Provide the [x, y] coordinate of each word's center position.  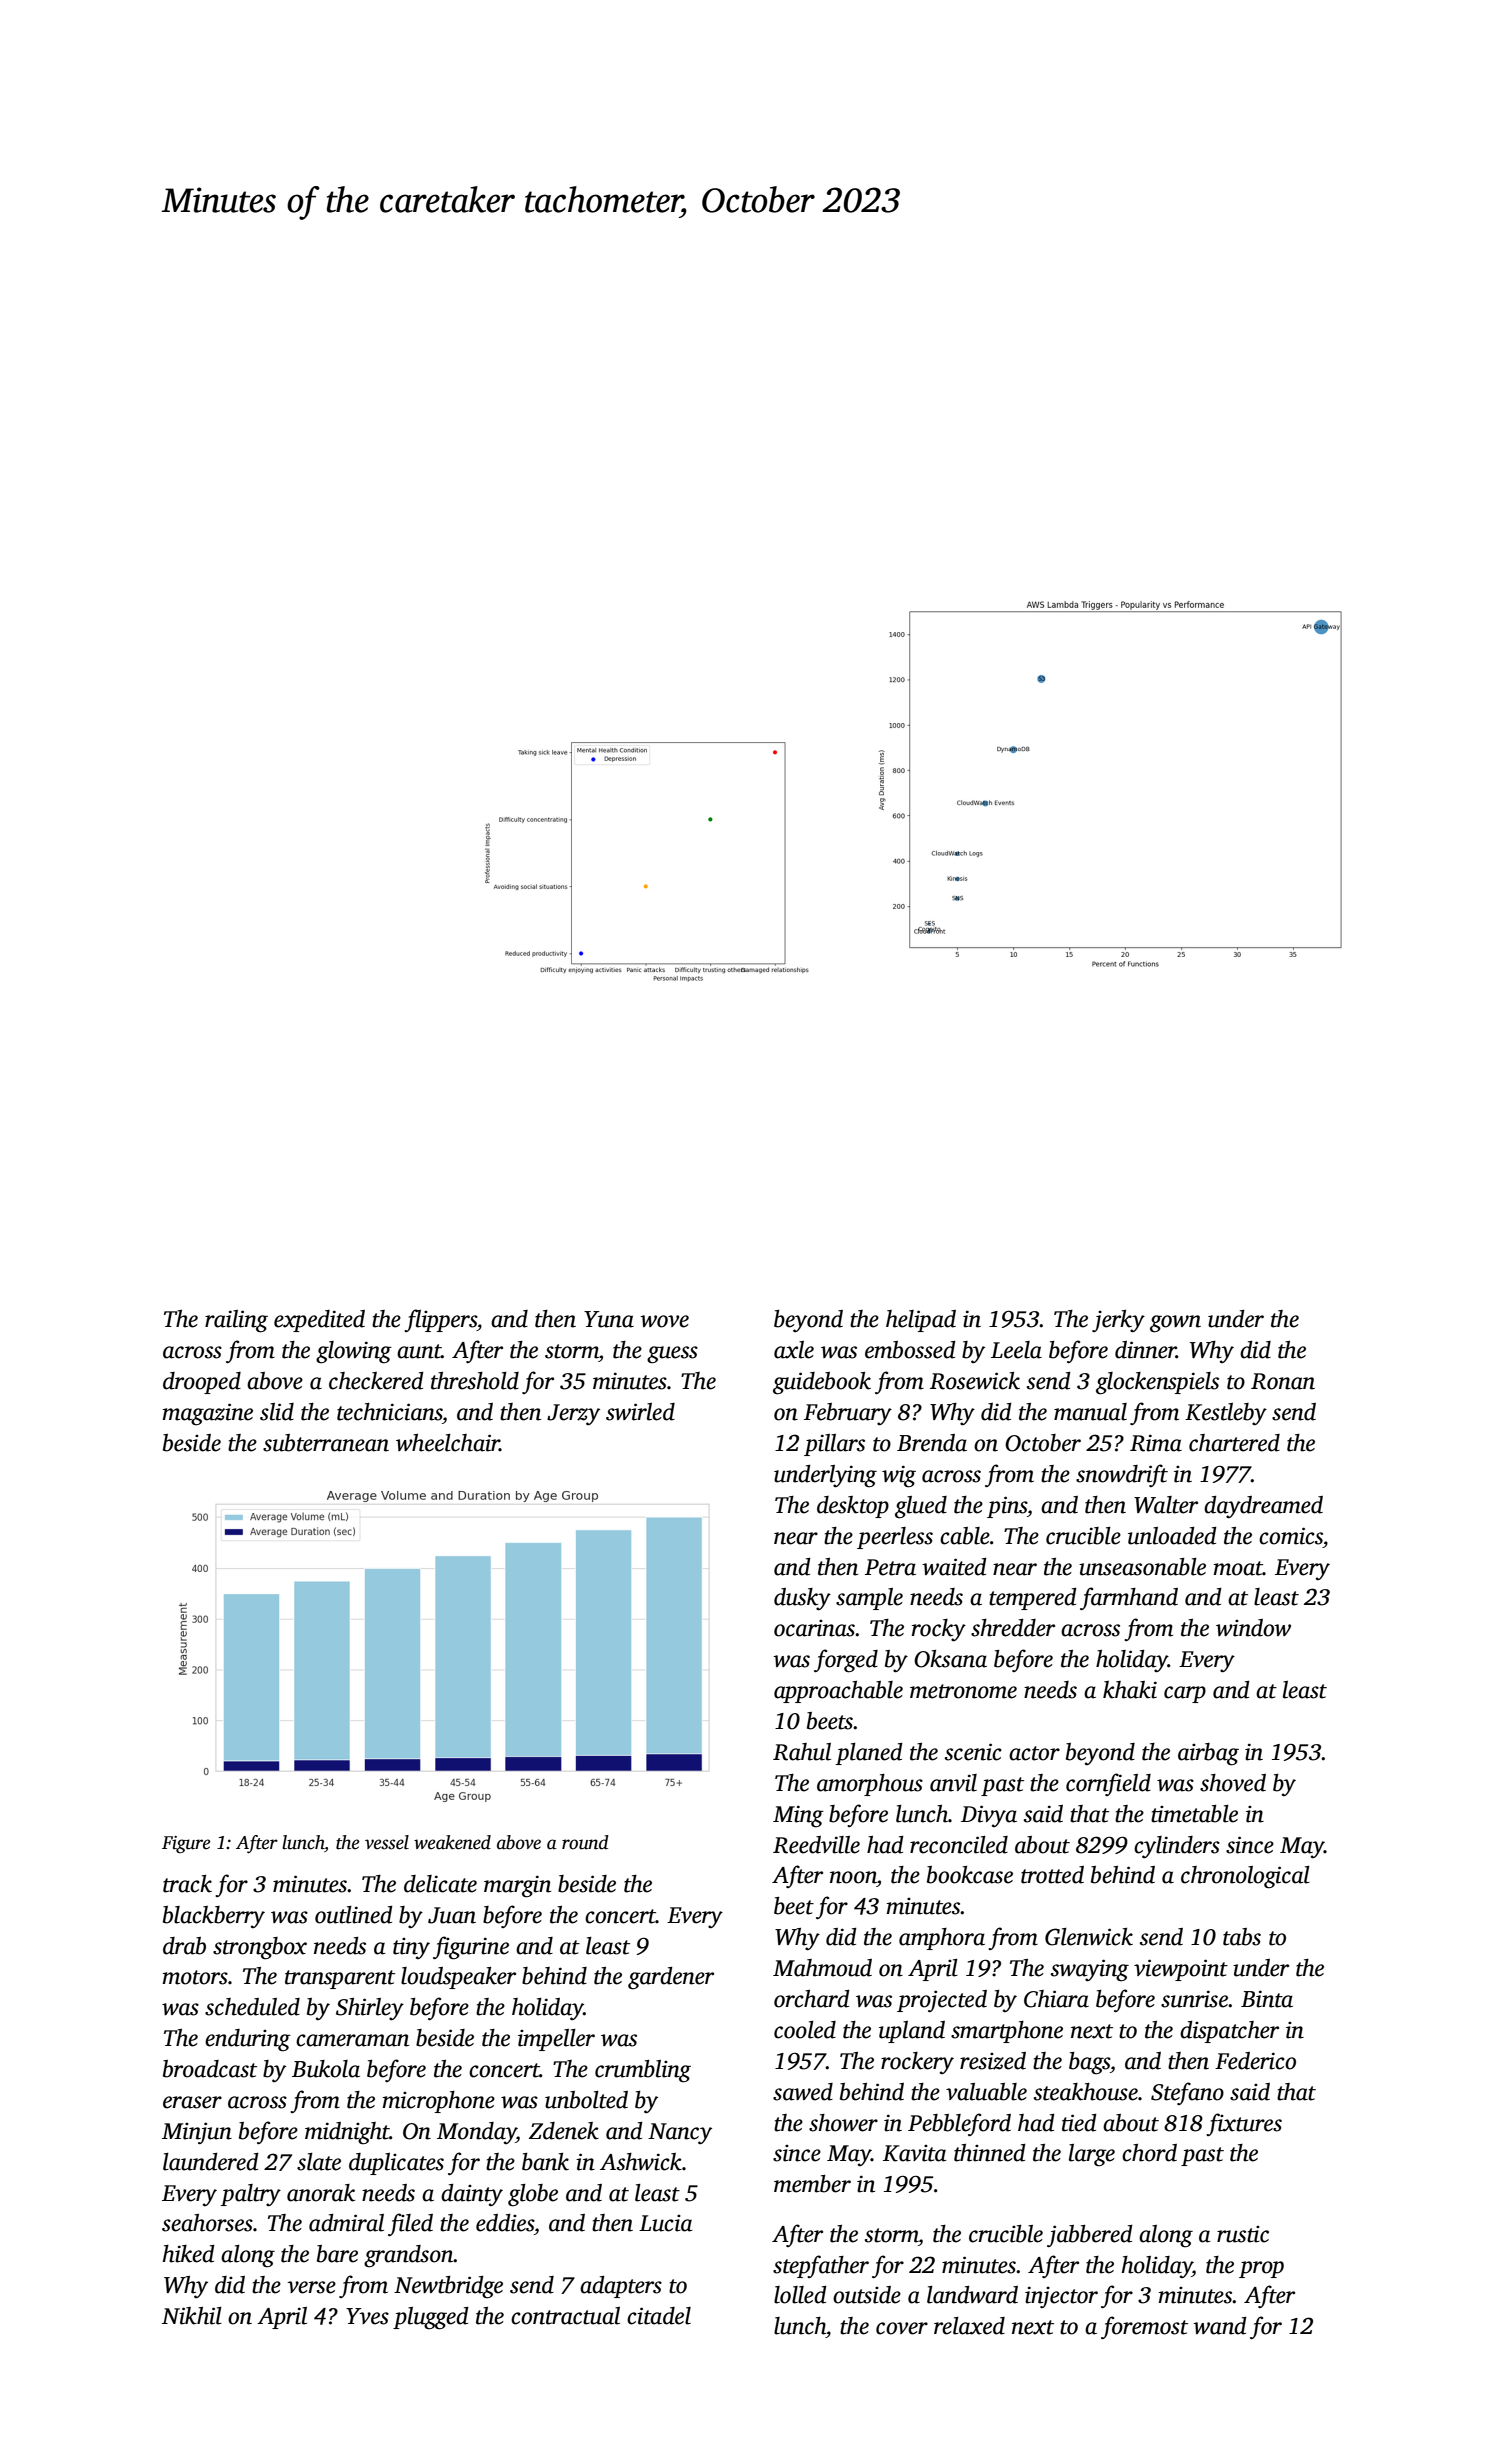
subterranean [326, 1443]
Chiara [1056, 1999]
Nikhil [192, 2316]
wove [664, 1321]
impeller [556, 2040]
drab [184, 1946]
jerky [1118, 1321]
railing [236, 1321]
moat [1238, 1568]
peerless [895, 1538]
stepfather [821, 2266]
